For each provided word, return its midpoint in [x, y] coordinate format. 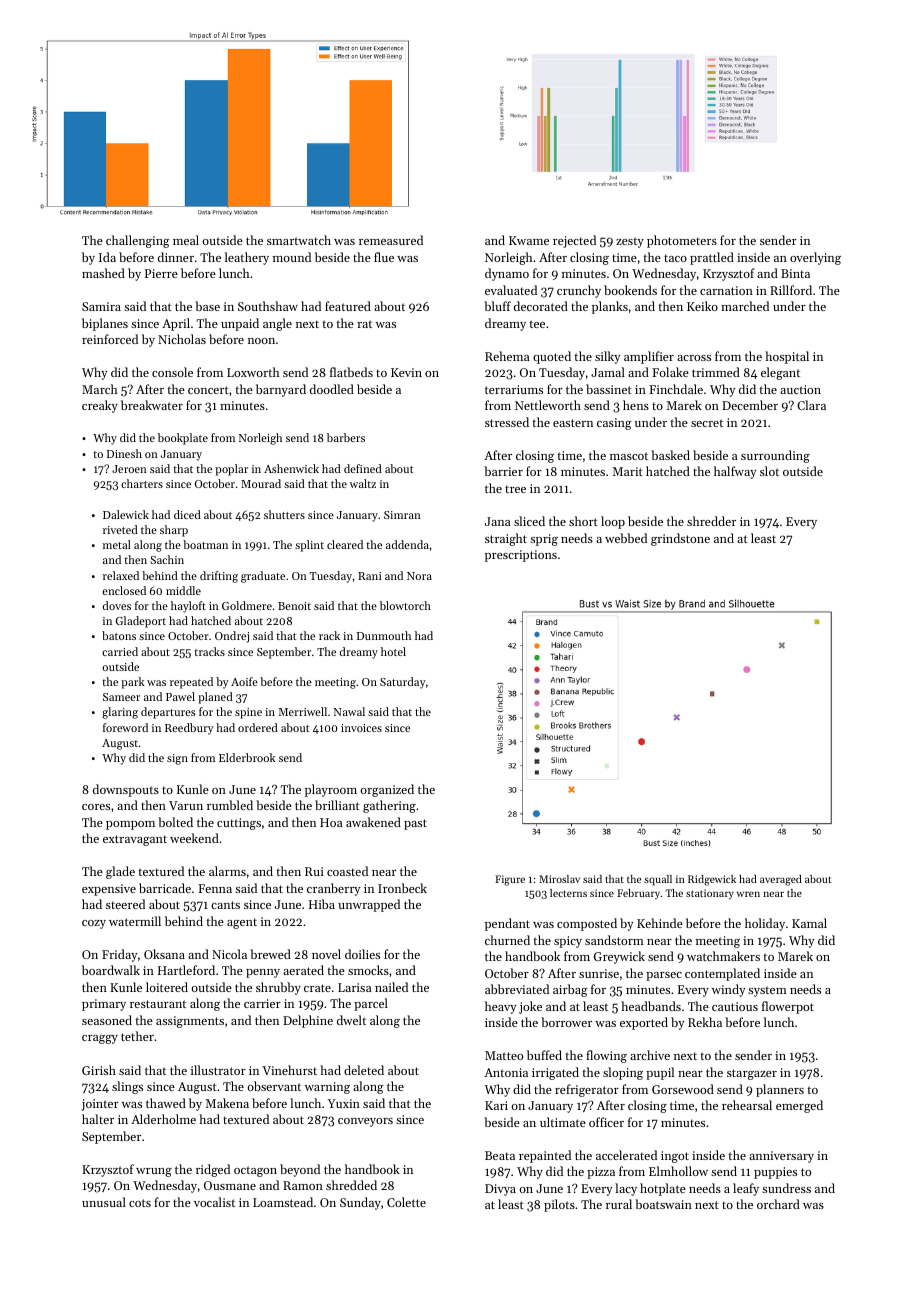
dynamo [507, 274]
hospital [787, 357]
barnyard [281, 390]
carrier [262, 1003]
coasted [347, 871]
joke [530, 1007]
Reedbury [189, 729]
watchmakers [723, 956]
